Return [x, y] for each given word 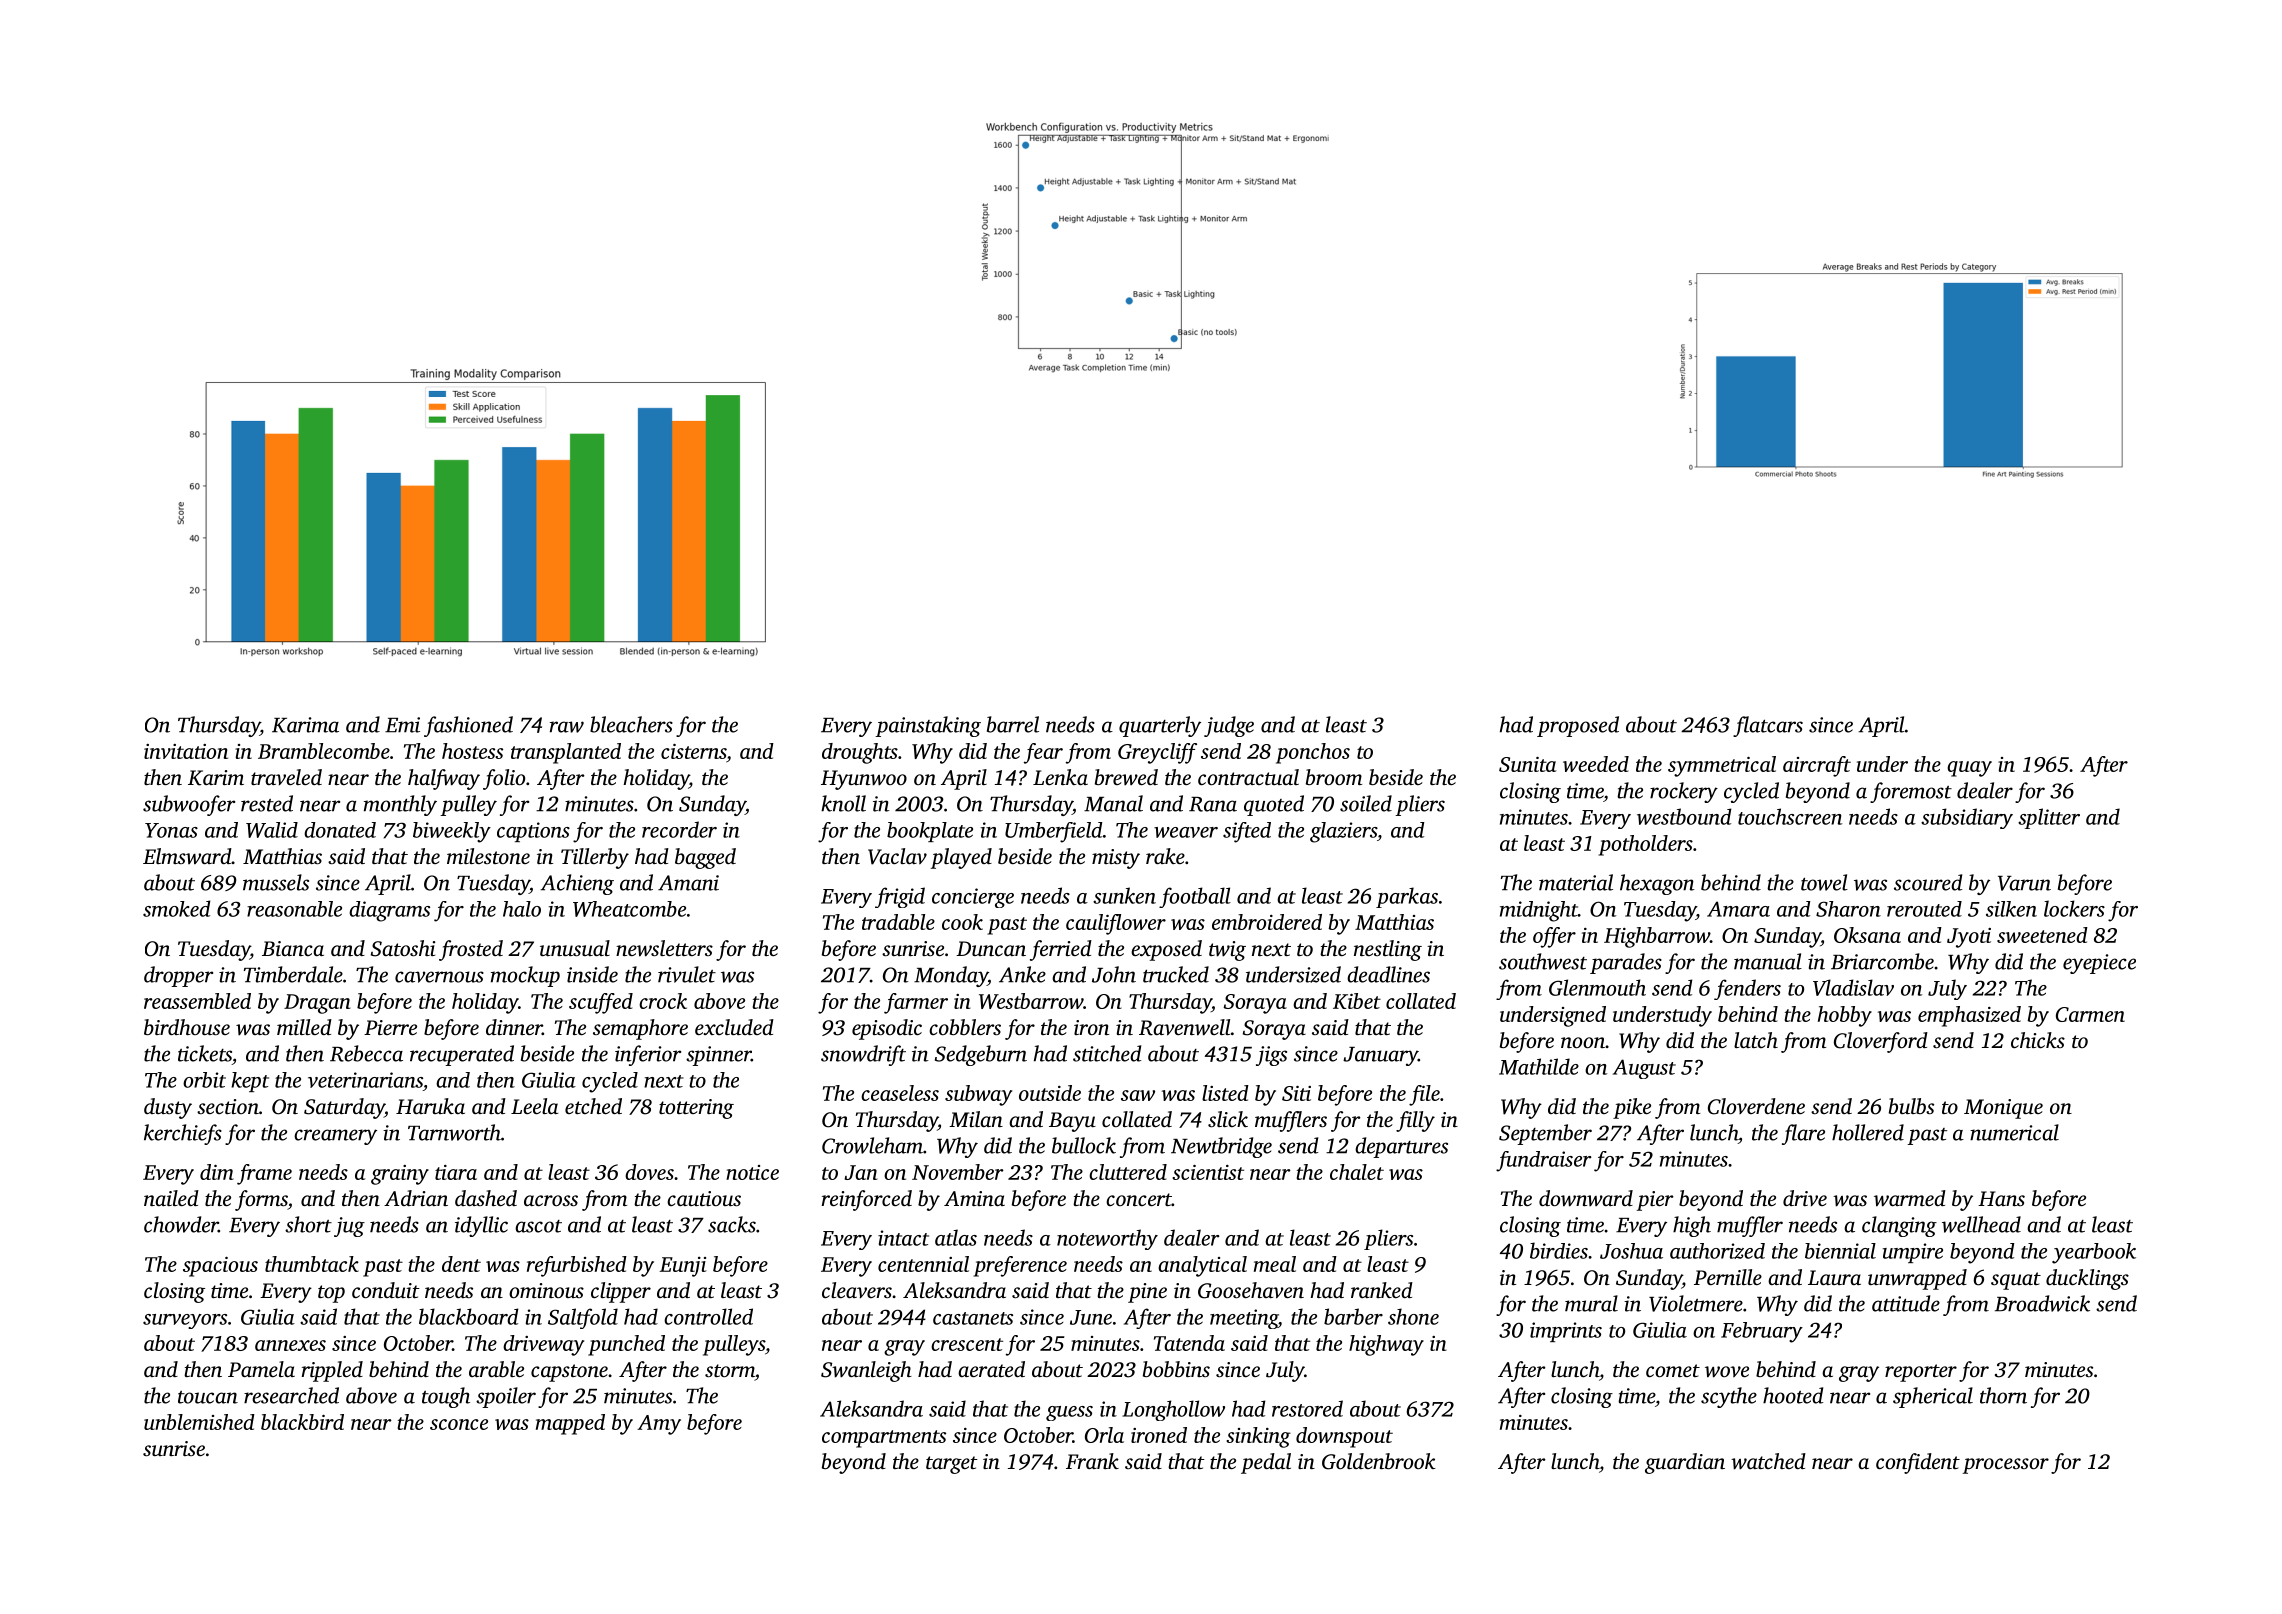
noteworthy [1107, 1239]
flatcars [1768, 726]
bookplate [930, 832]
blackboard [468, 1316]
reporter [1921, 1373]
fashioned [468, 726]
